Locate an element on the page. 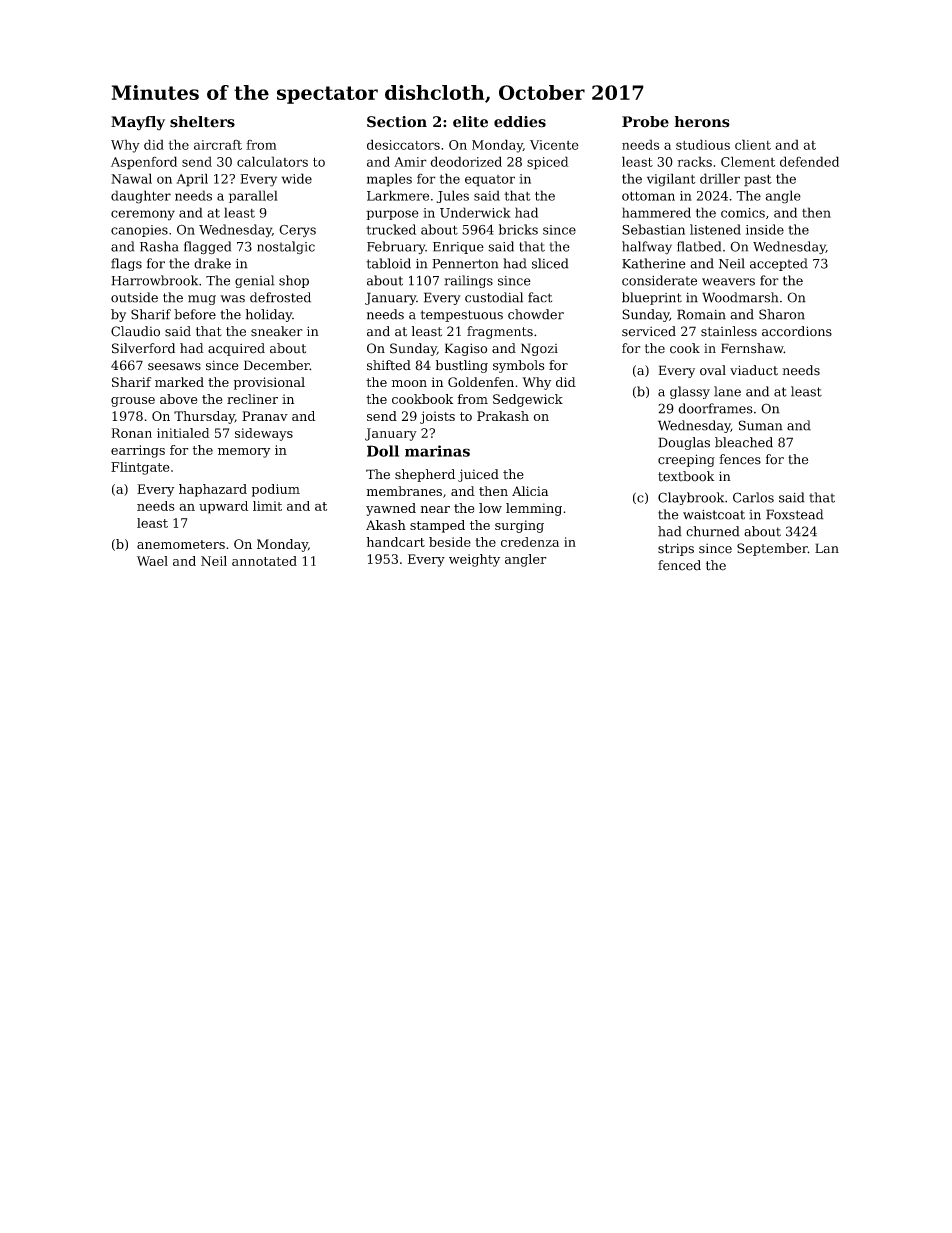 The width and height of the document is (952, 1233). Alicia is located at coordinates (530, 491).
